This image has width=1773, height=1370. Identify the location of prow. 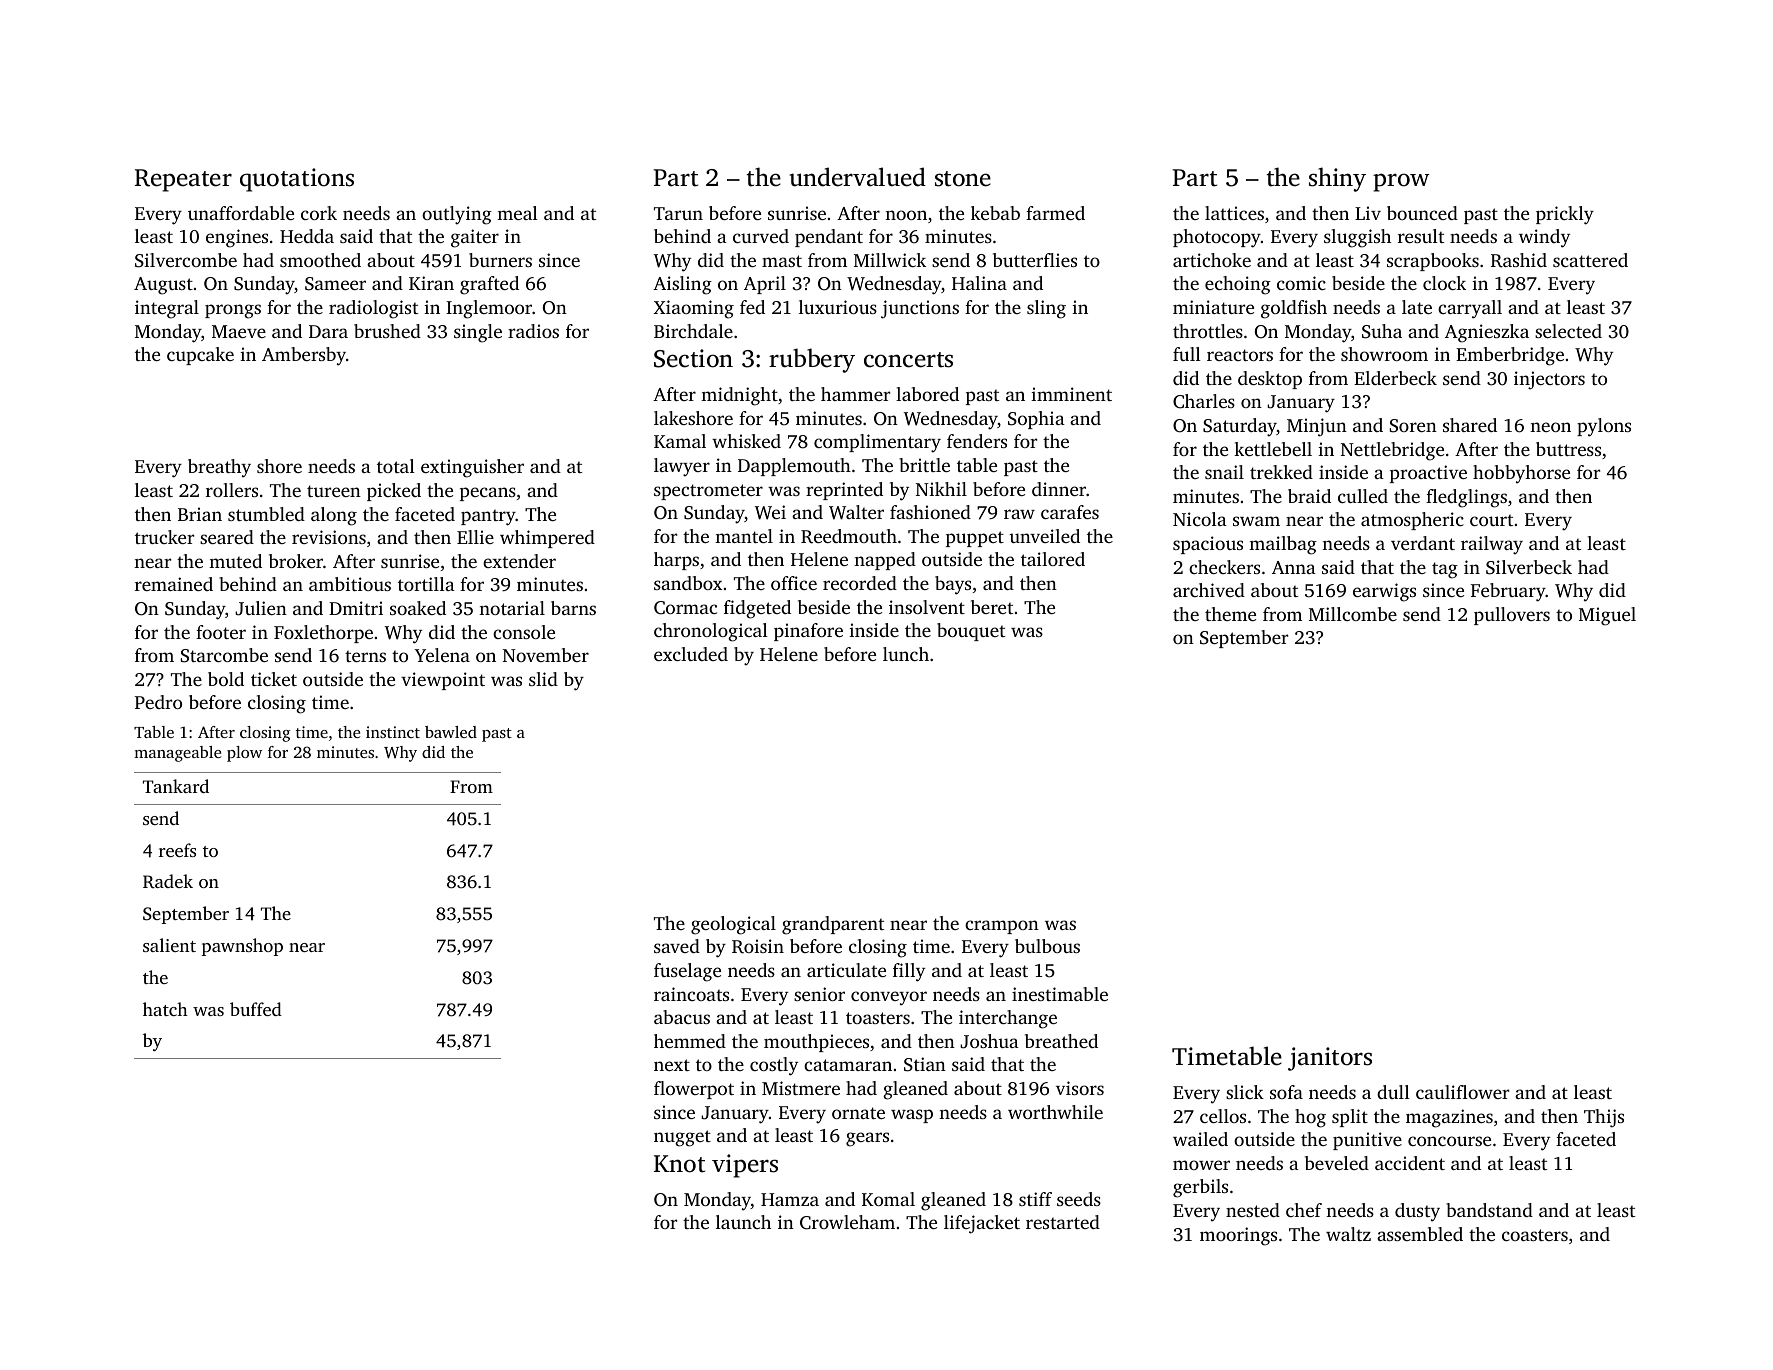
(1401, 182).
